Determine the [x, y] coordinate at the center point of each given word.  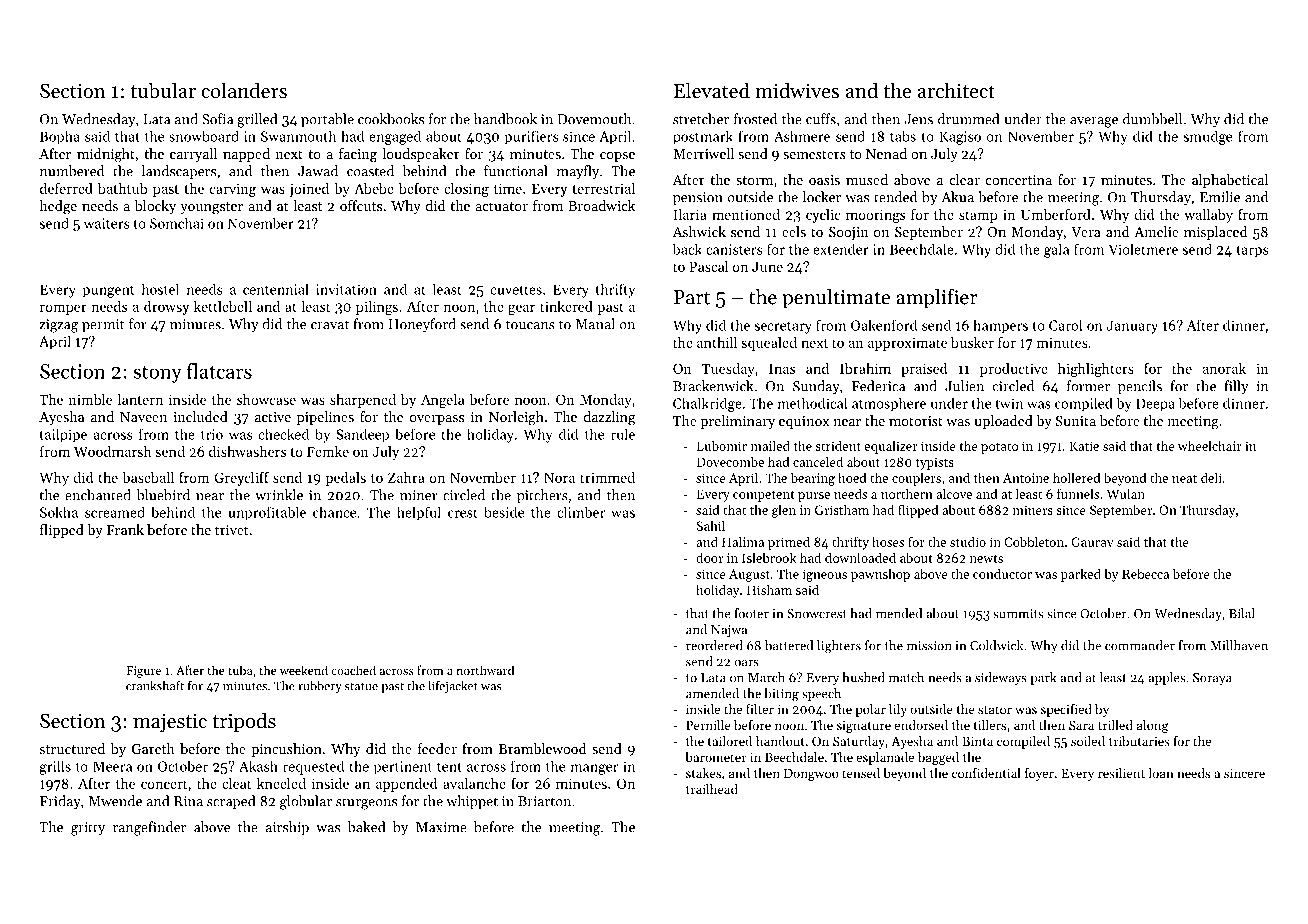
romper [63, 309]
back [687, 249]
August [749, 575]
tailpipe [63, 435]
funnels [1078, 493]
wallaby [1208, 216]
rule [623, 434]
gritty [88, 829]
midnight [106, 155]
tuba [240, 670]
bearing [813, 479]
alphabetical [1230, 181]
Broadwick [601, 205]
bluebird [163, 495]
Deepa [1155, 405]
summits [1018, 614]
